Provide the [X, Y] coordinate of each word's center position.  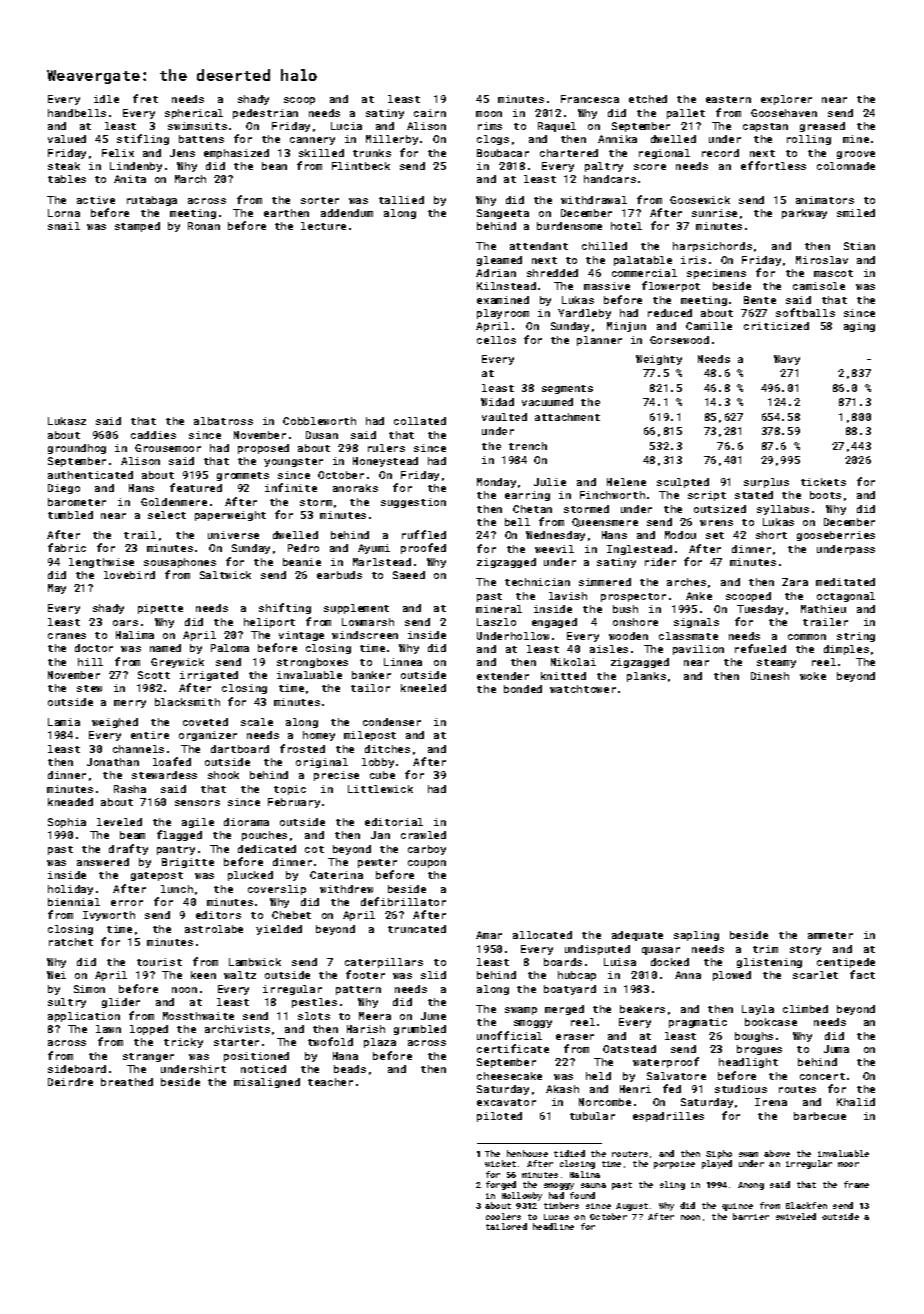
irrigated [209, 676]
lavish [568, 596]
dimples [846, 650]
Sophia [67, 823]
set [715, 535]
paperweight [230, 516]
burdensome [569, 226]
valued [67, 139]
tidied [569, 1153]
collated [420, 421]
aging [859, 327]
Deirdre [70, 1082]
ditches [387, 749]
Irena [771, 1102]
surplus [766, 483]
